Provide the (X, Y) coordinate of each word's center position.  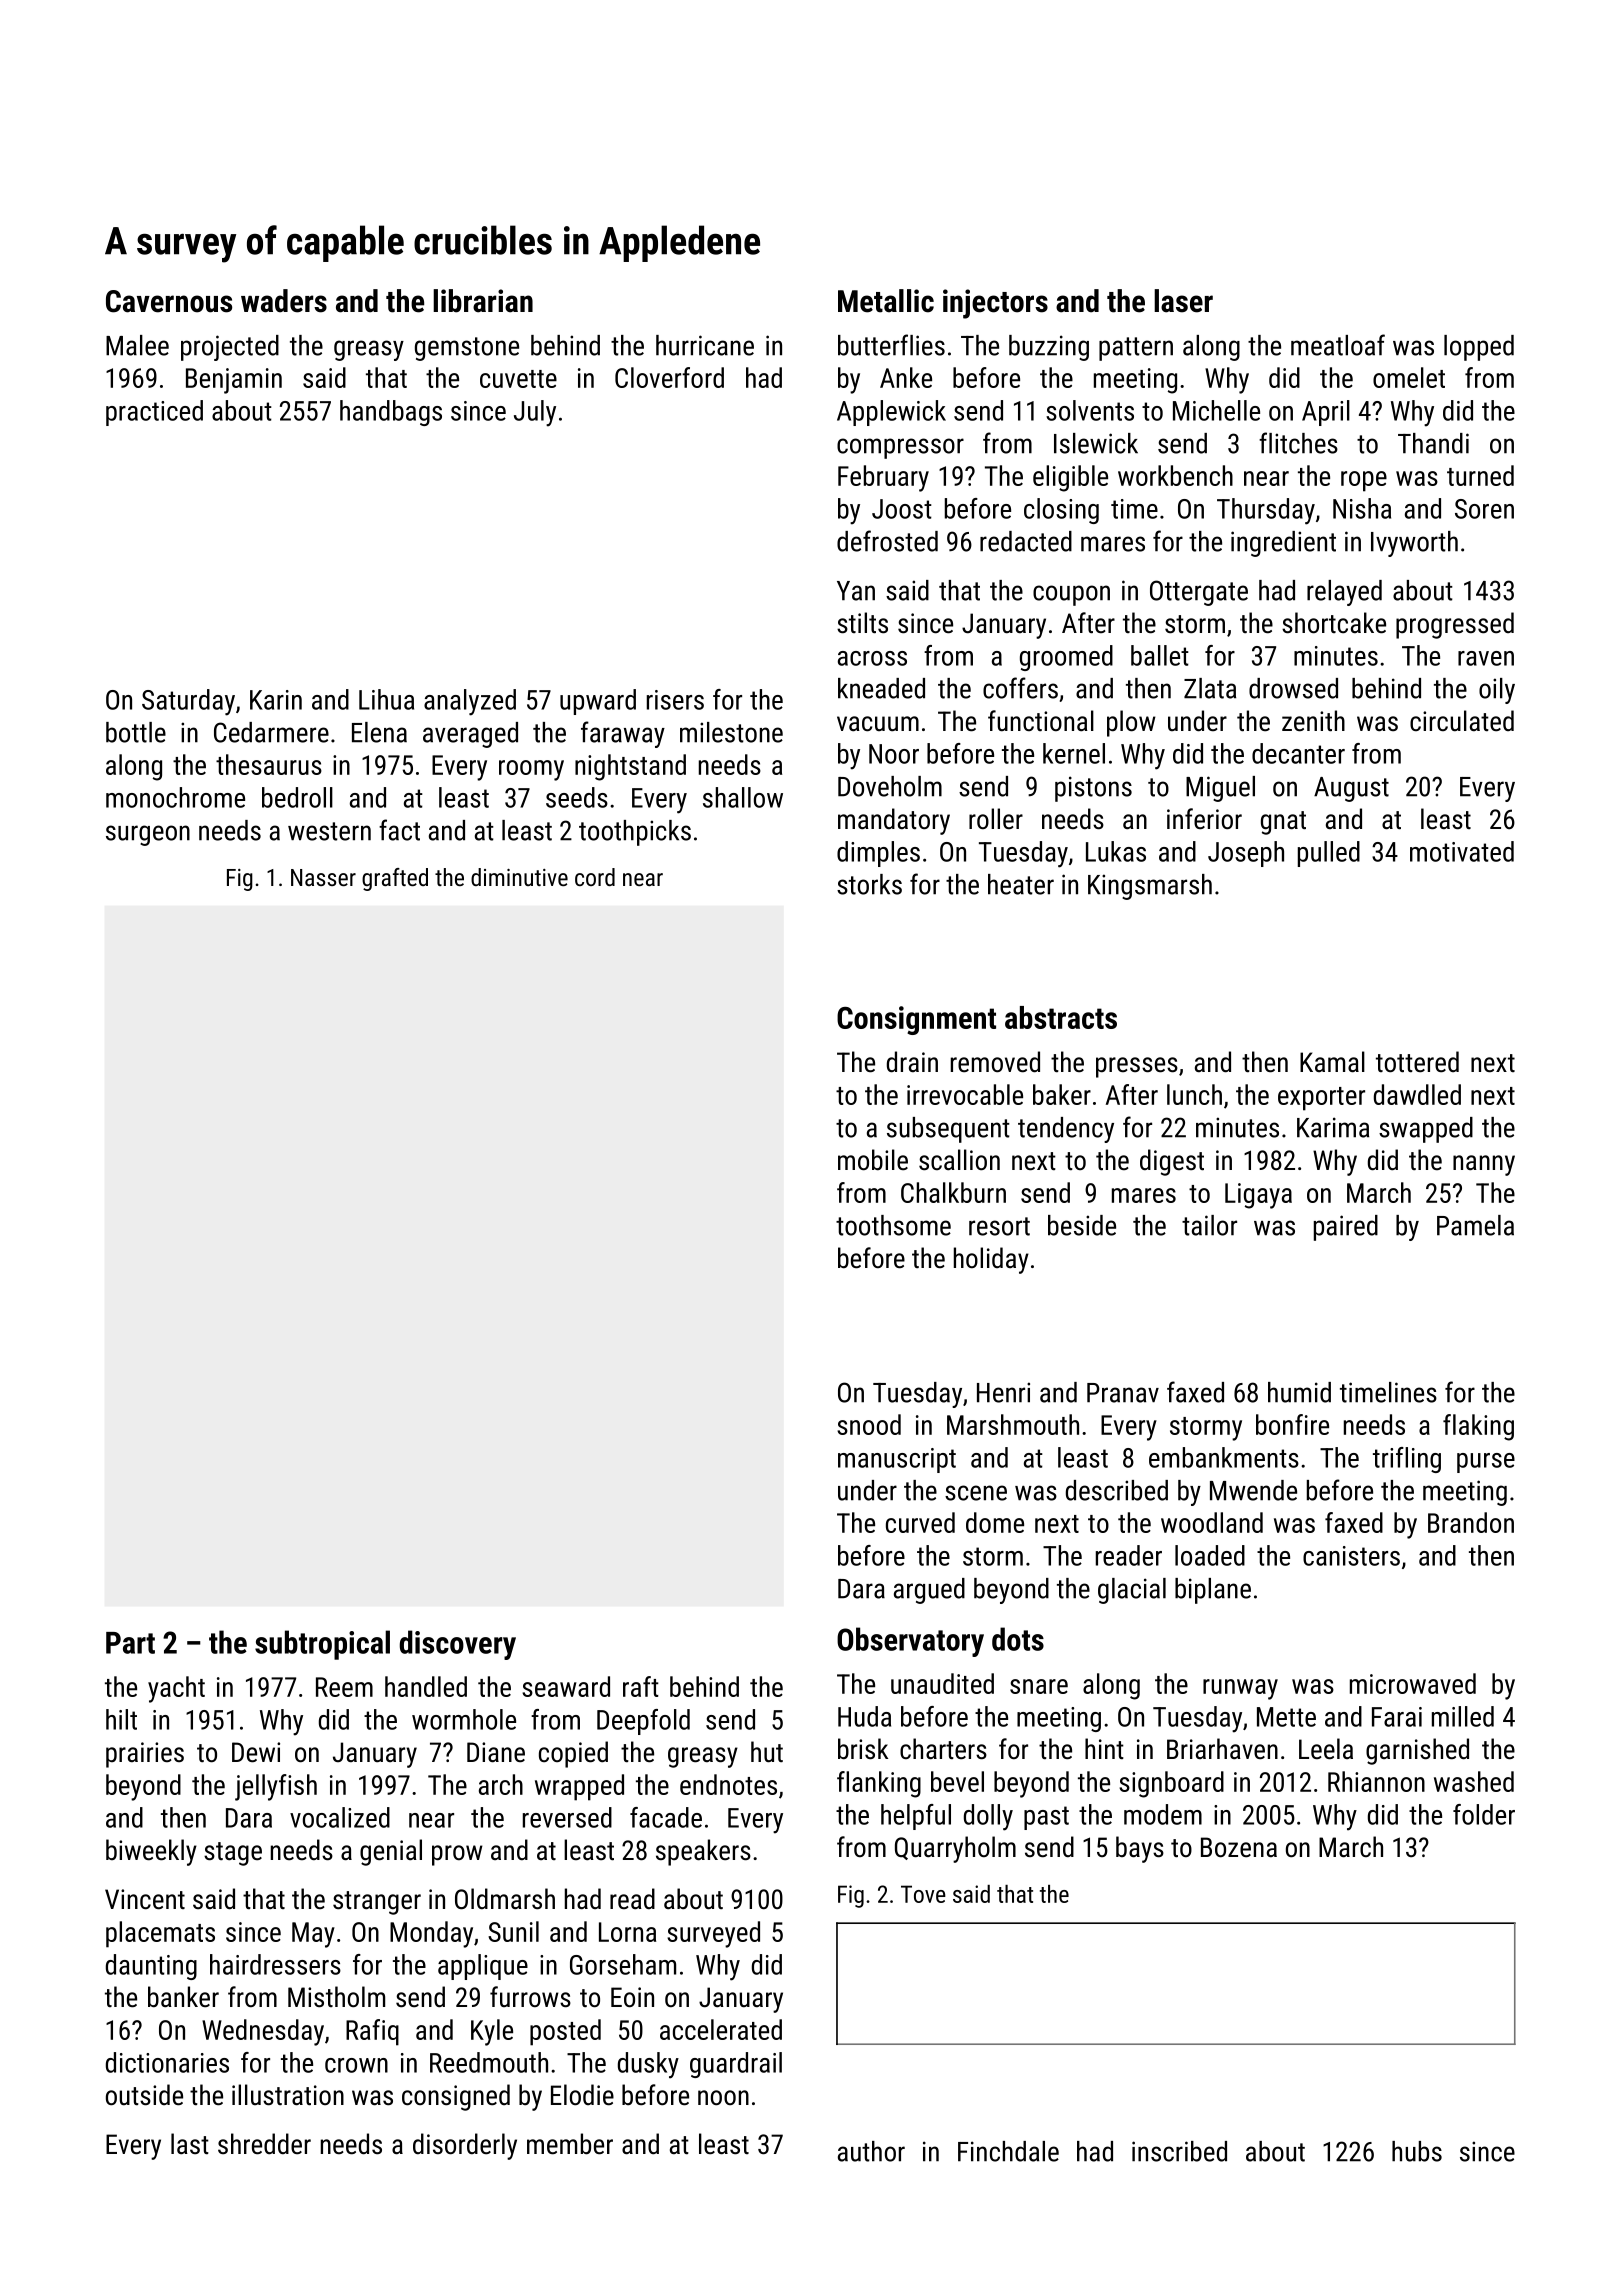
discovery (457, 1645)
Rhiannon (1376, 1781)
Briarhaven (1222, 1749)
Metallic (886, 301)
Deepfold (643, 1722)
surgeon (148, 835)
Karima (1333, 1127)
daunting (151, 1967)
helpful (916, 1817)
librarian (483, 301)
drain (912, 1062)
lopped (1479, 348)
